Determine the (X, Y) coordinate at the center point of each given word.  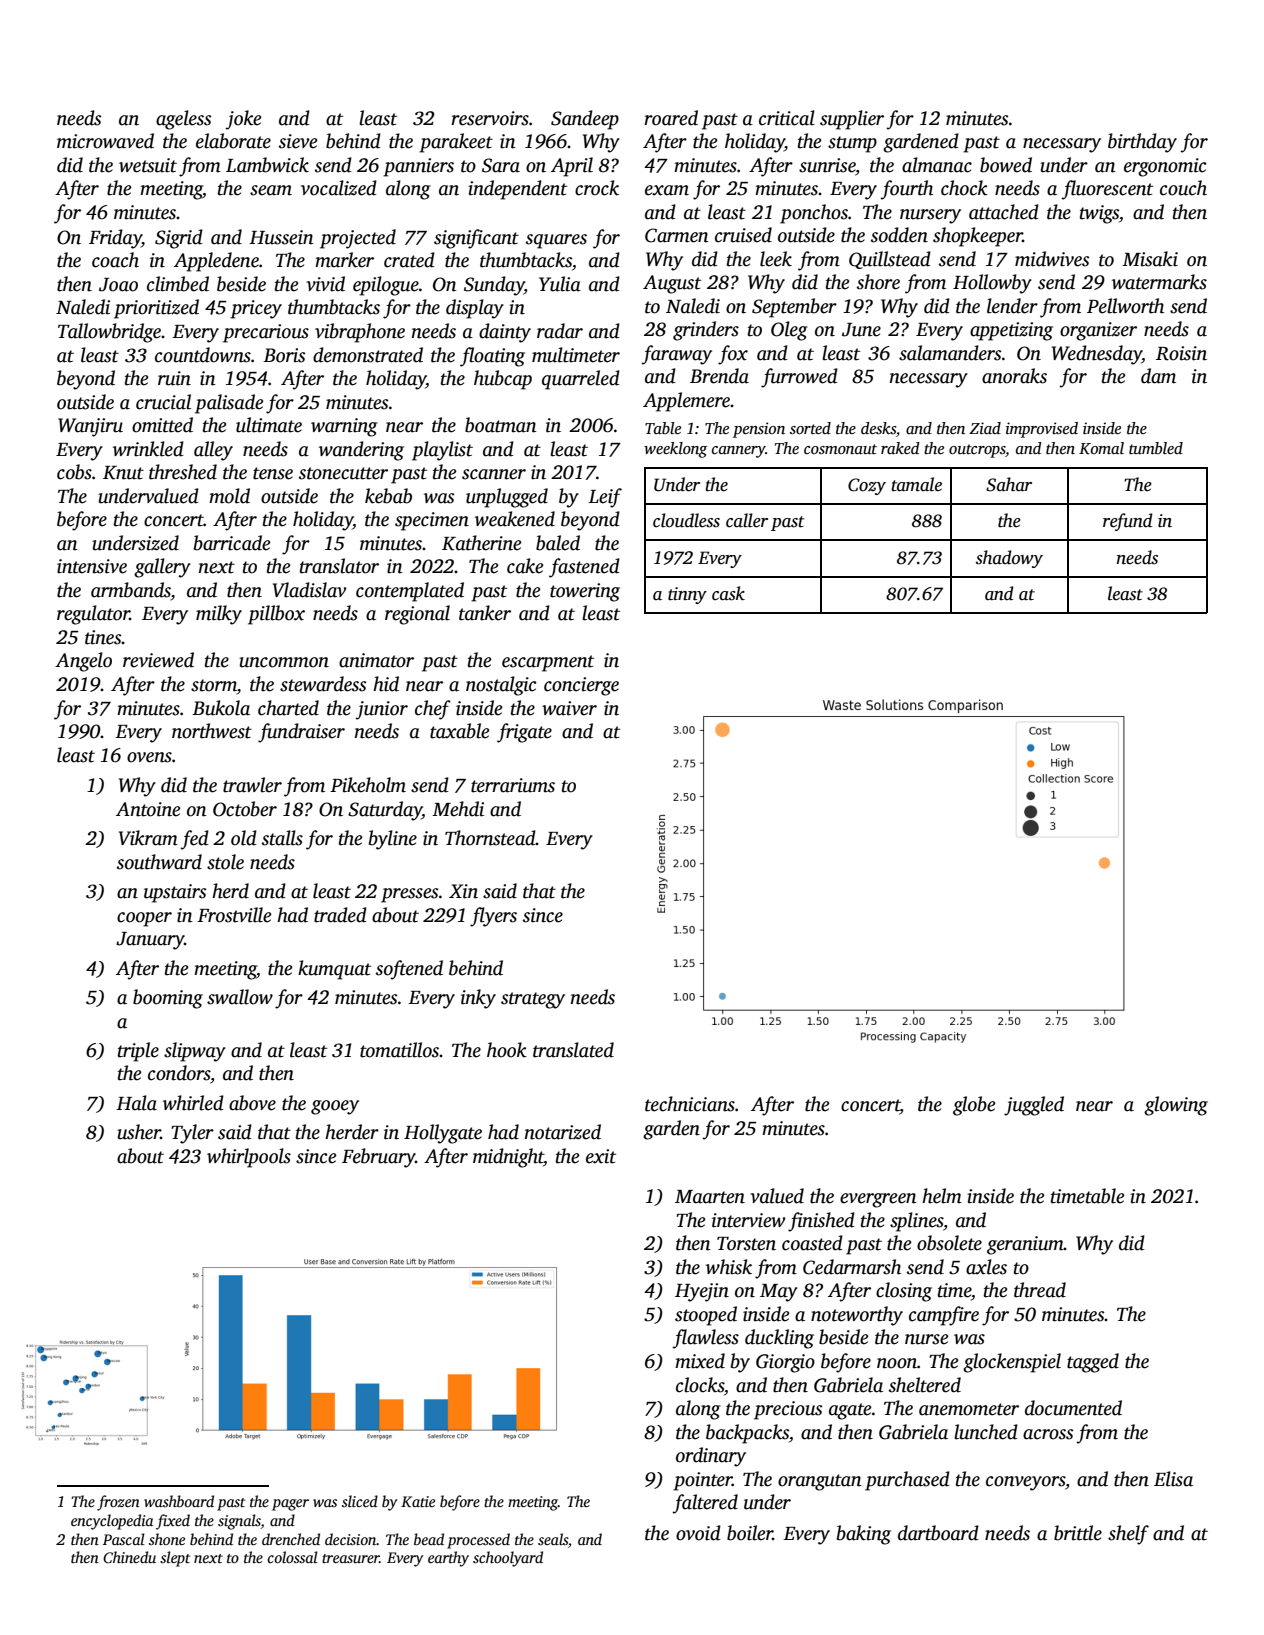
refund (1127, 522)
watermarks (1159, 282)
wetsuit (148, 165)
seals (553, 1539)
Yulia (560, 284)
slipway (195, 1052)
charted (288, 708)
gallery (162, 568)
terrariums (513, 785)
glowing (1176, 1106)
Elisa (1173, 1479)
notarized (563, 1132)
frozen (118, 1503)
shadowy (1009, 559)
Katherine (481, 543)
